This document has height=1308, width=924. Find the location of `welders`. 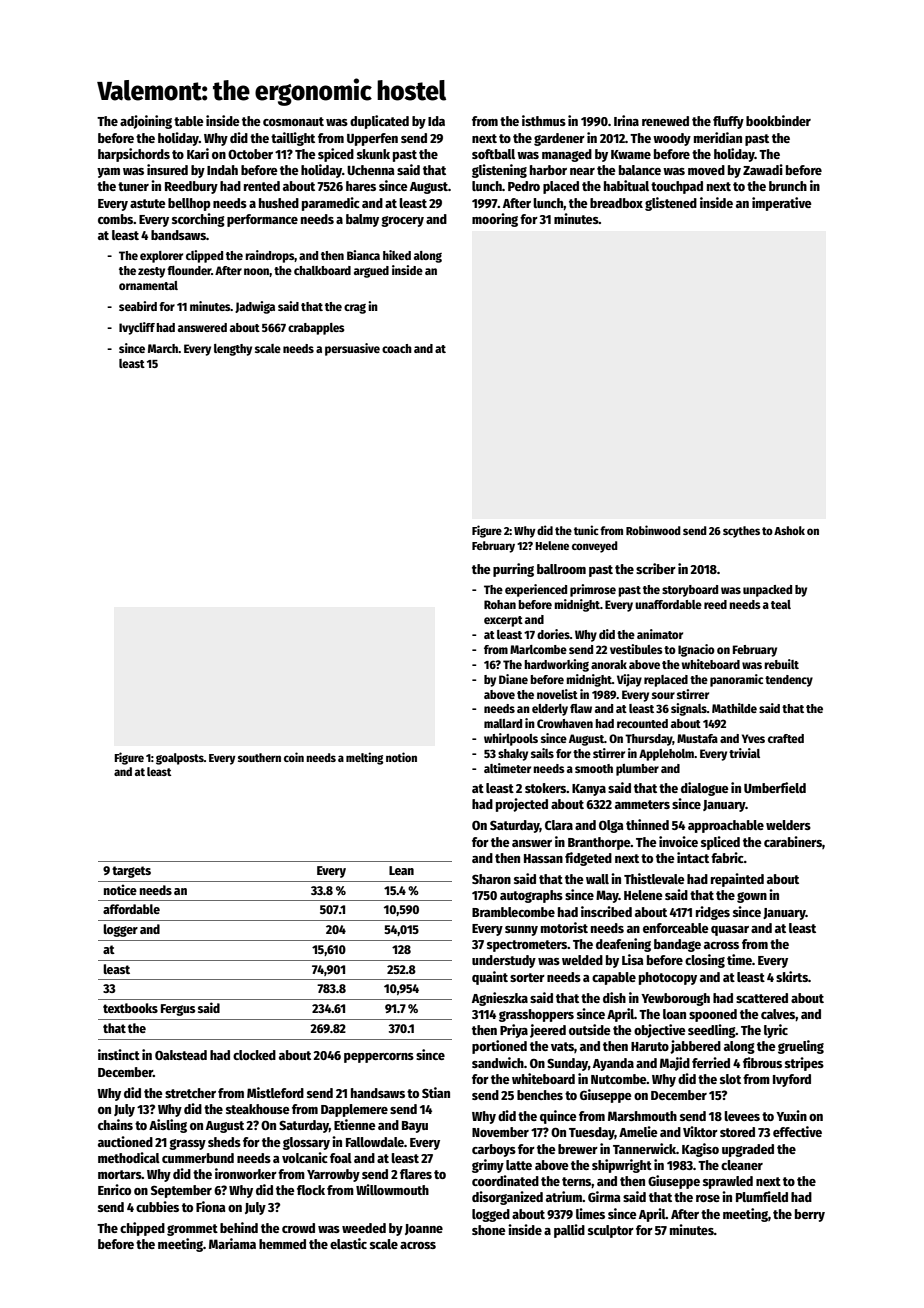

welders is located at coordinates (788, 825).
